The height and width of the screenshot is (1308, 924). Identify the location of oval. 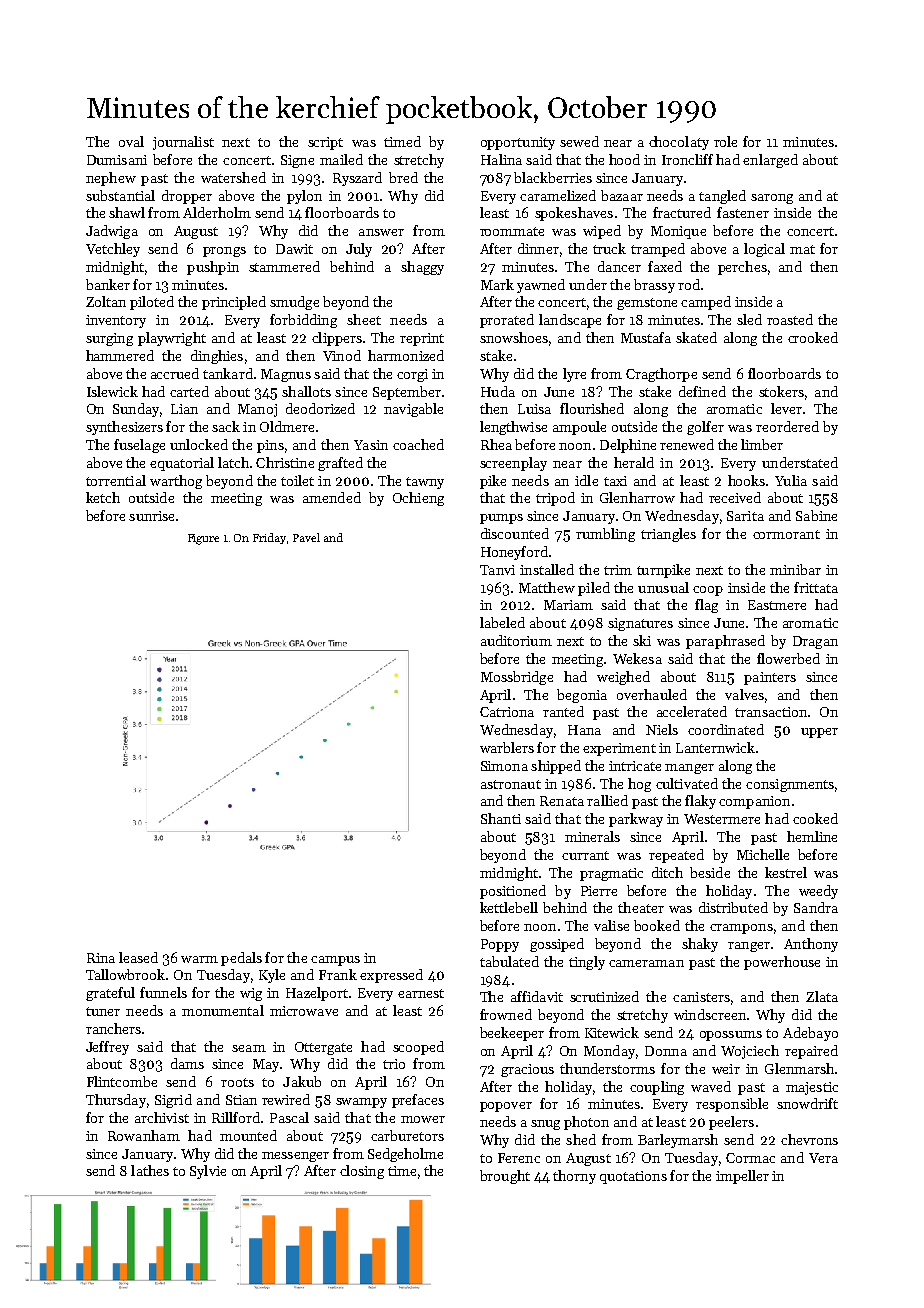
(131, 141).
